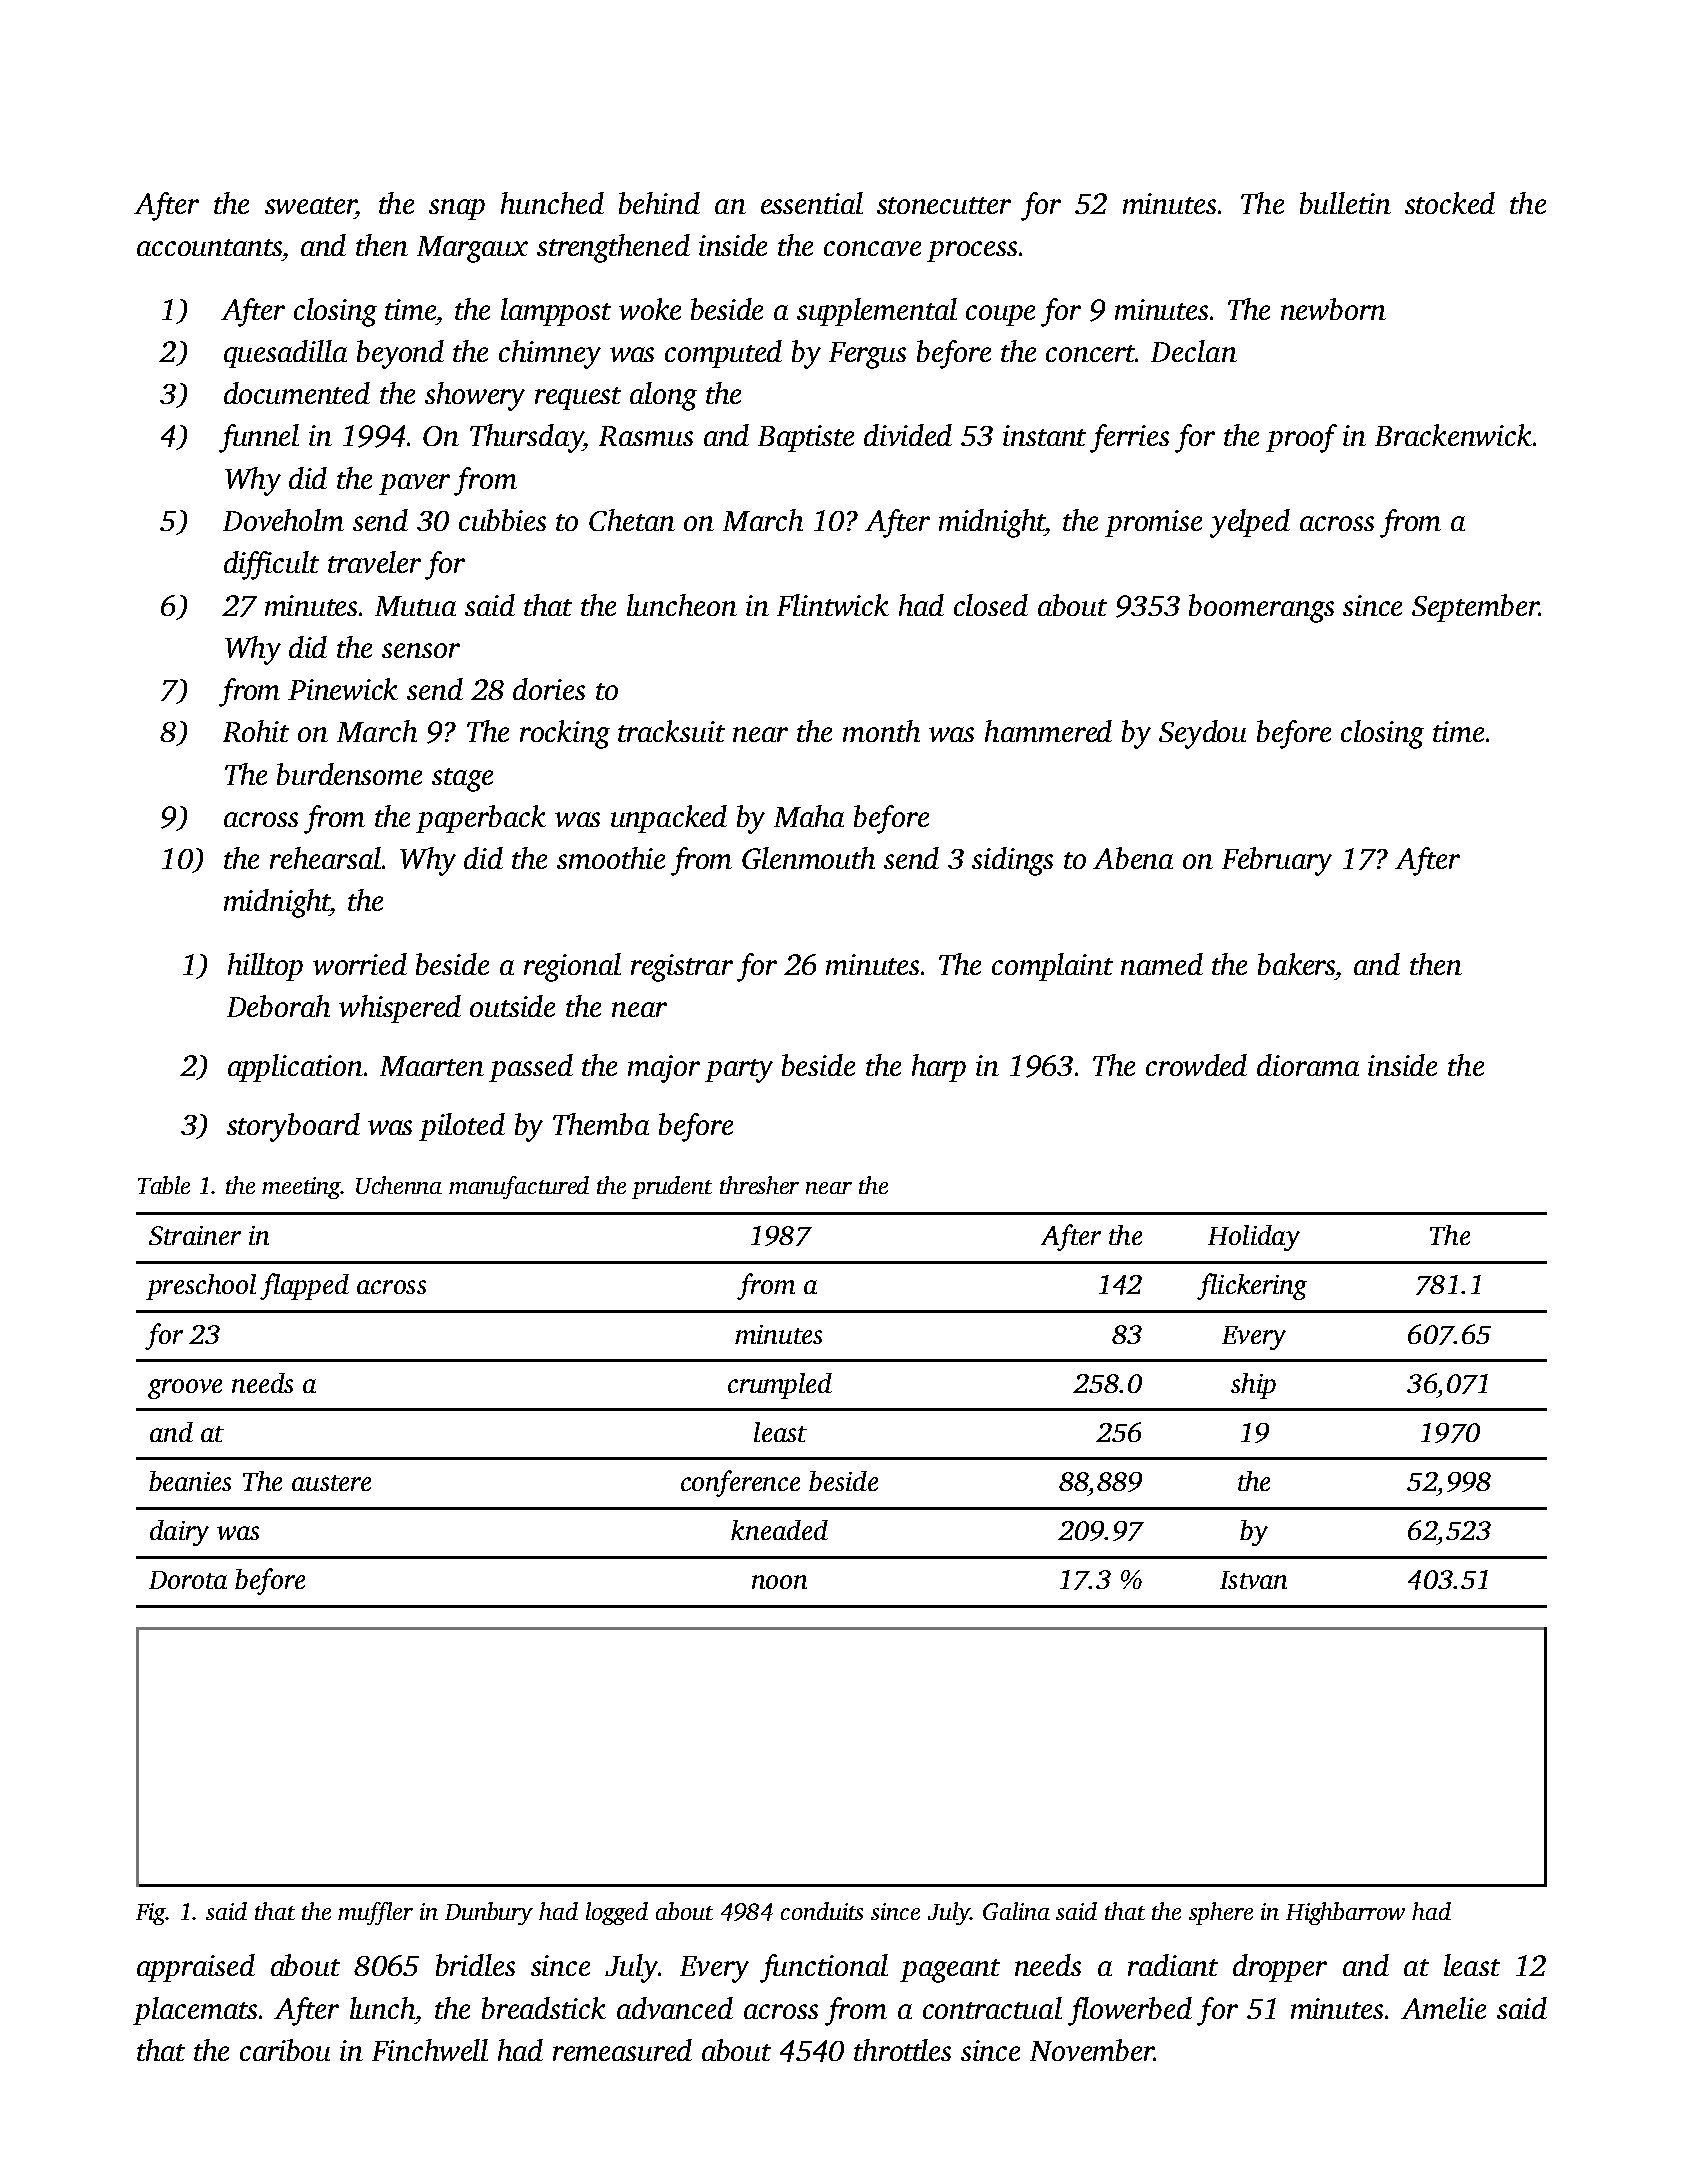 This image has height=2178, width=1683. I want to click on sweater, so click(310, 205).
